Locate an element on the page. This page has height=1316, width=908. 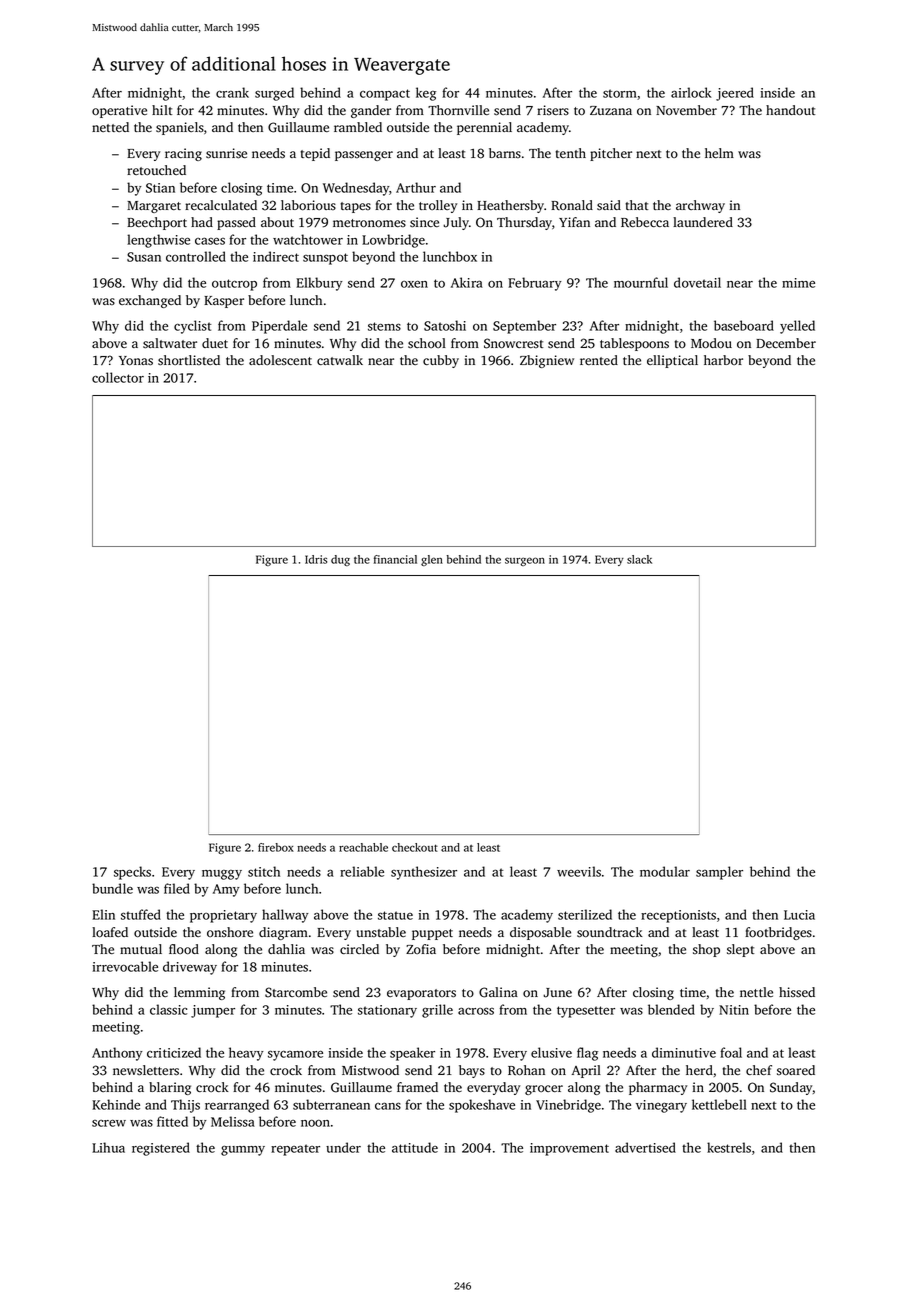
kestrels is located at coordinates (729, 1147).
